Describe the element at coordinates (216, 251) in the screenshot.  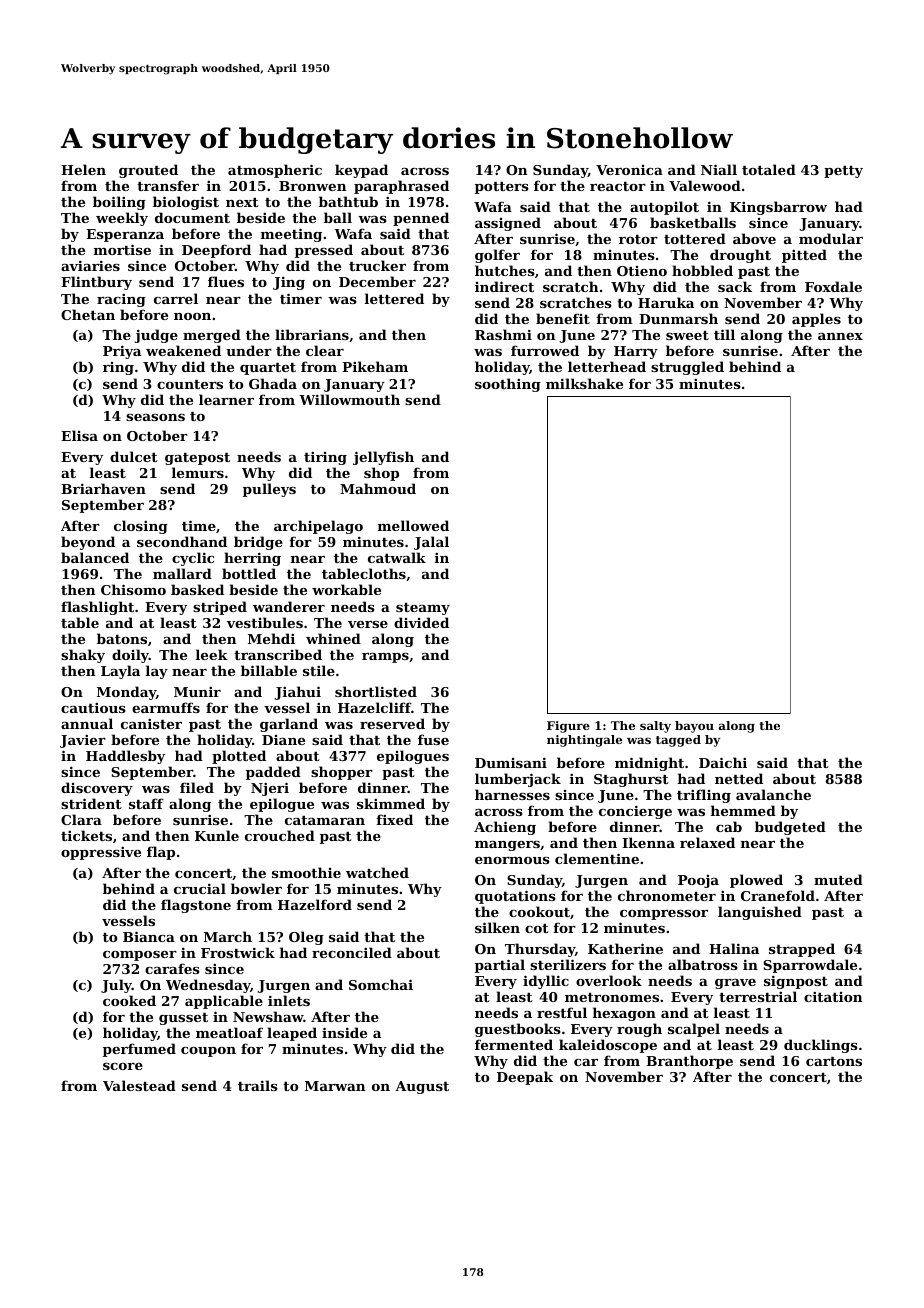
I see `Deepford` at that location.
